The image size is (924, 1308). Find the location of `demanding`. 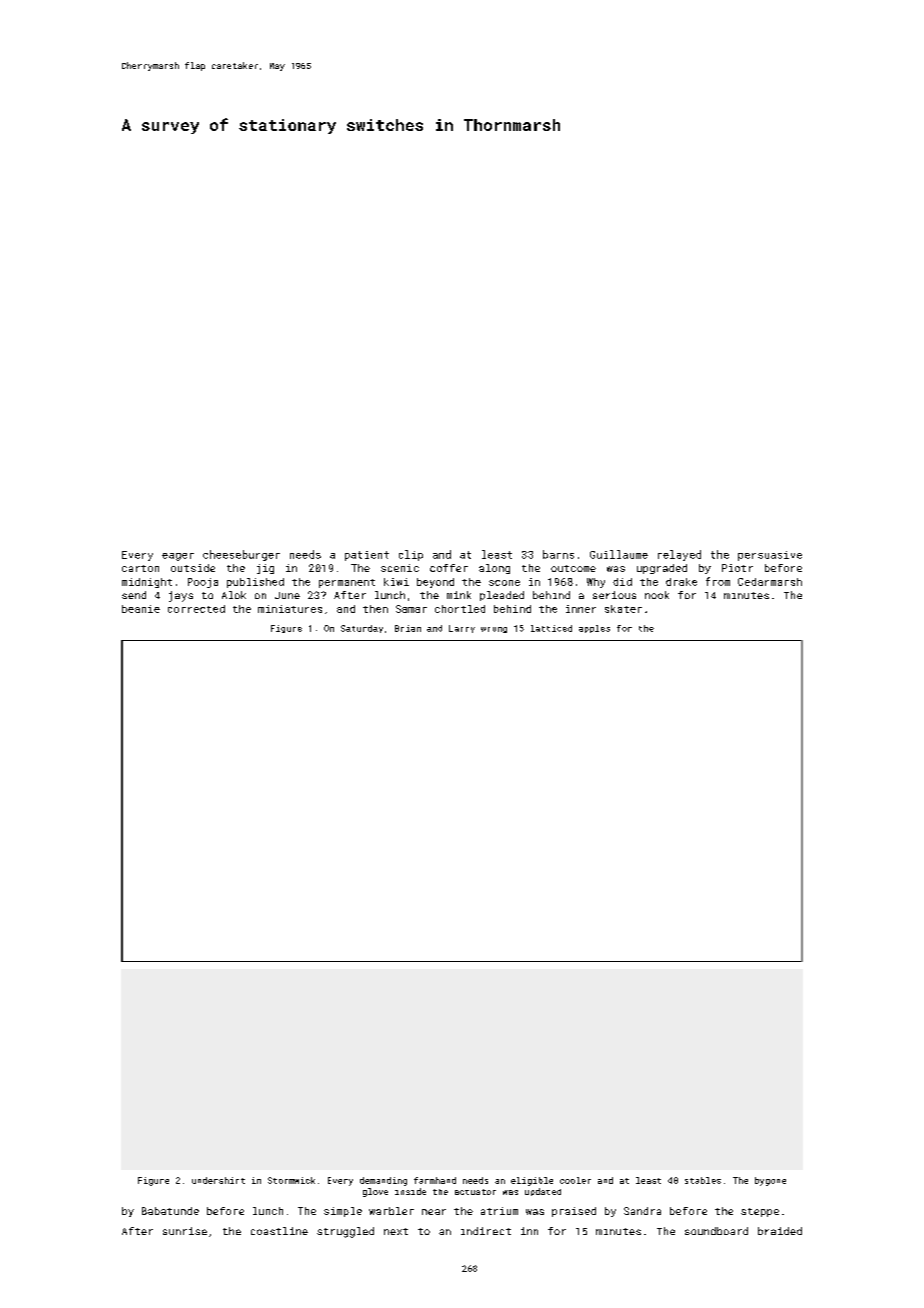

demanding is located at coordinates (383, 1181).
